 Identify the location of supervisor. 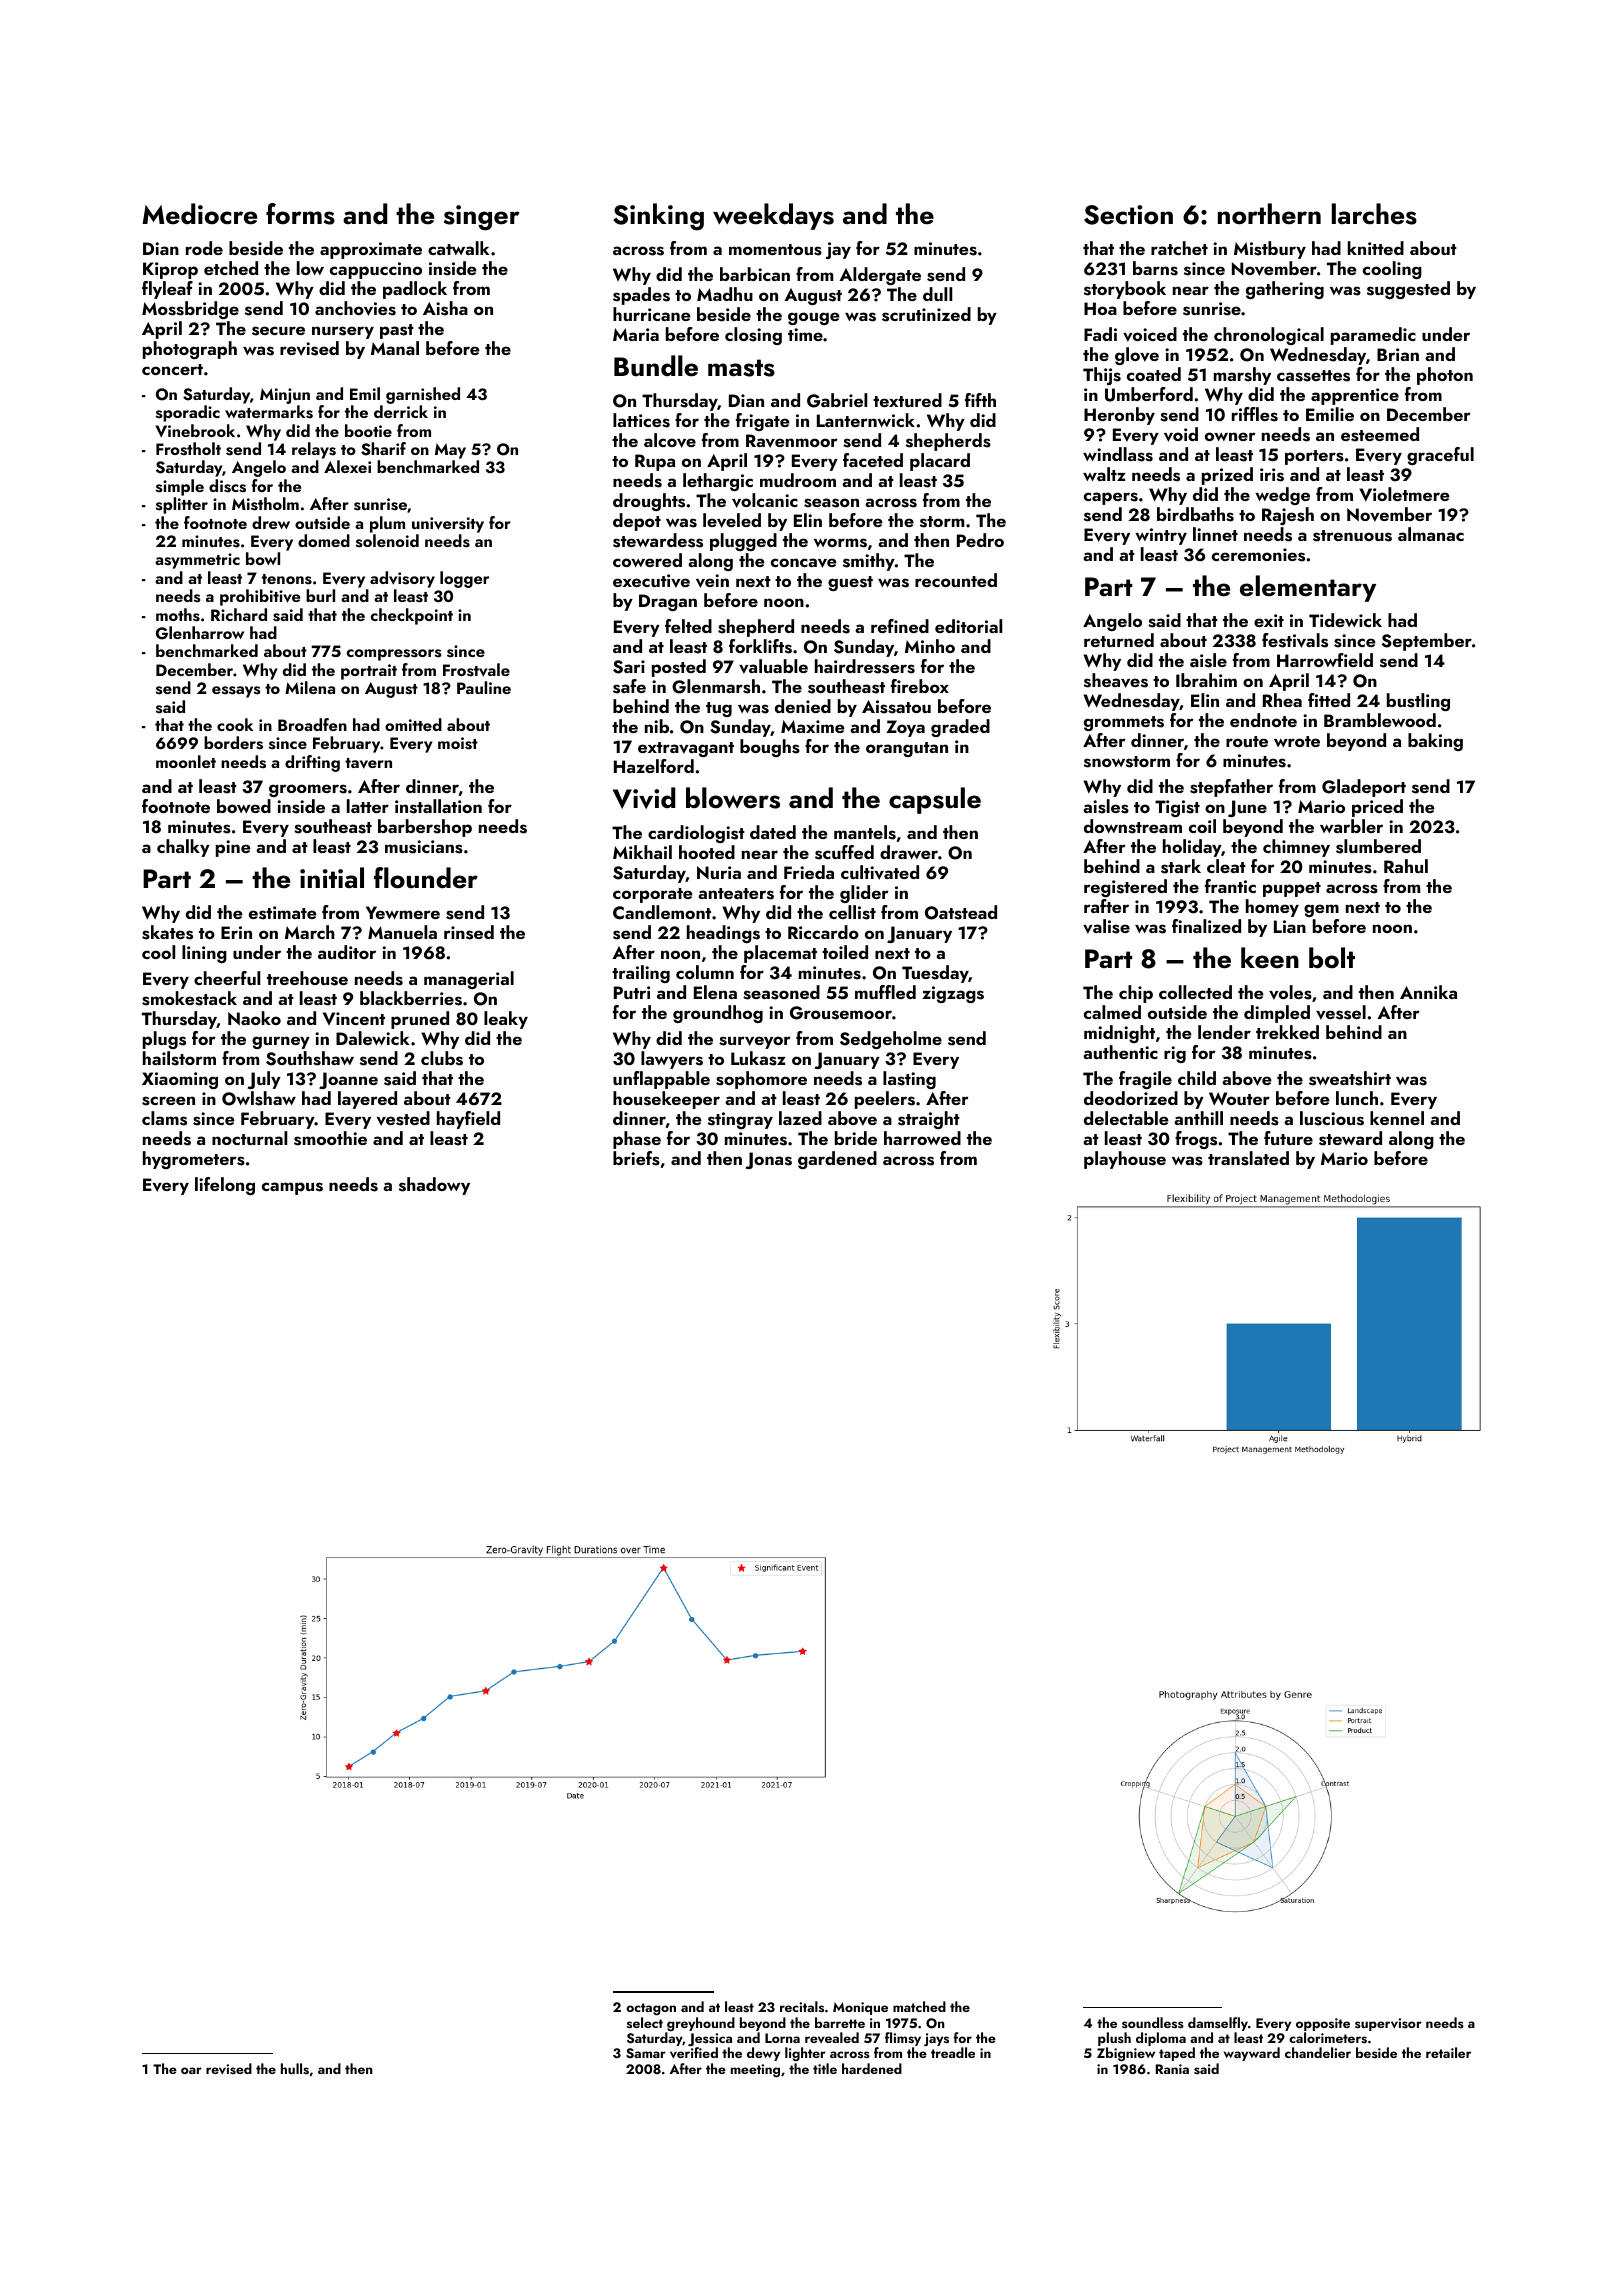
(1388, 2024).
